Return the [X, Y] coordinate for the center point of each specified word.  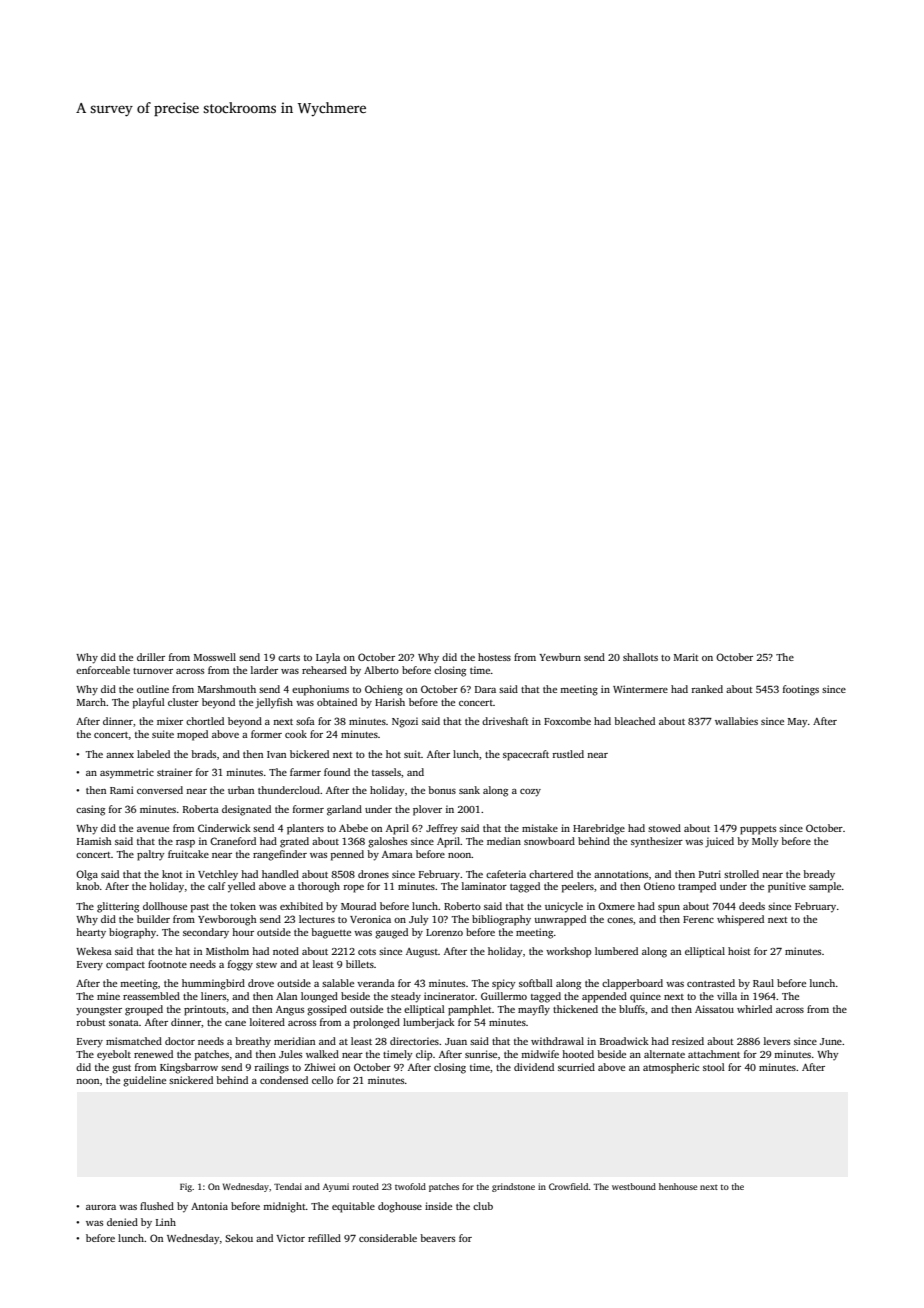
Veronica [370, 919]
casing [90, 810]
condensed [284, 1080]
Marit [686, 657]
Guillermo [504, 996]
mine [108, 996]
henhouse [678, 1186]
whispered [740, 920]
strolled [741, 874]
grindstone [513, 1187]
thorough [319, 887]
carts [289, 658]
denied [122, 1222]
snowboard [549, 841]
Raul [763, 983]
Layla [328, 658]
